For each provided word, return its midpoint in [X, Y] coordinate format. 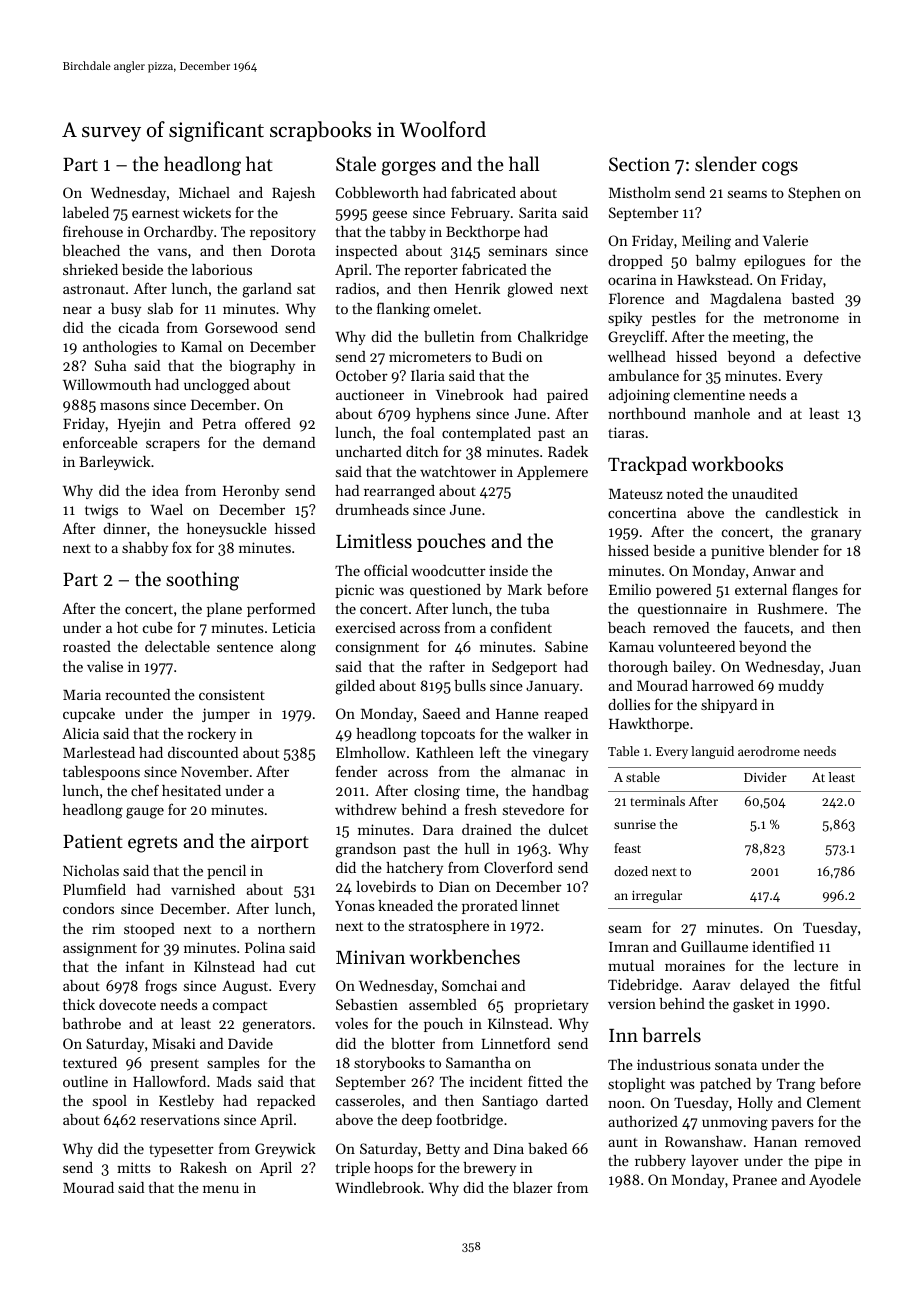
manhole [722, 413]
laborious [222, 269]
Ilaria [428, 375]
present [174, 1065]
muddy [801, 687]
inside [508, 570]
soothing [202, 581]
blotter [413, 1043]
